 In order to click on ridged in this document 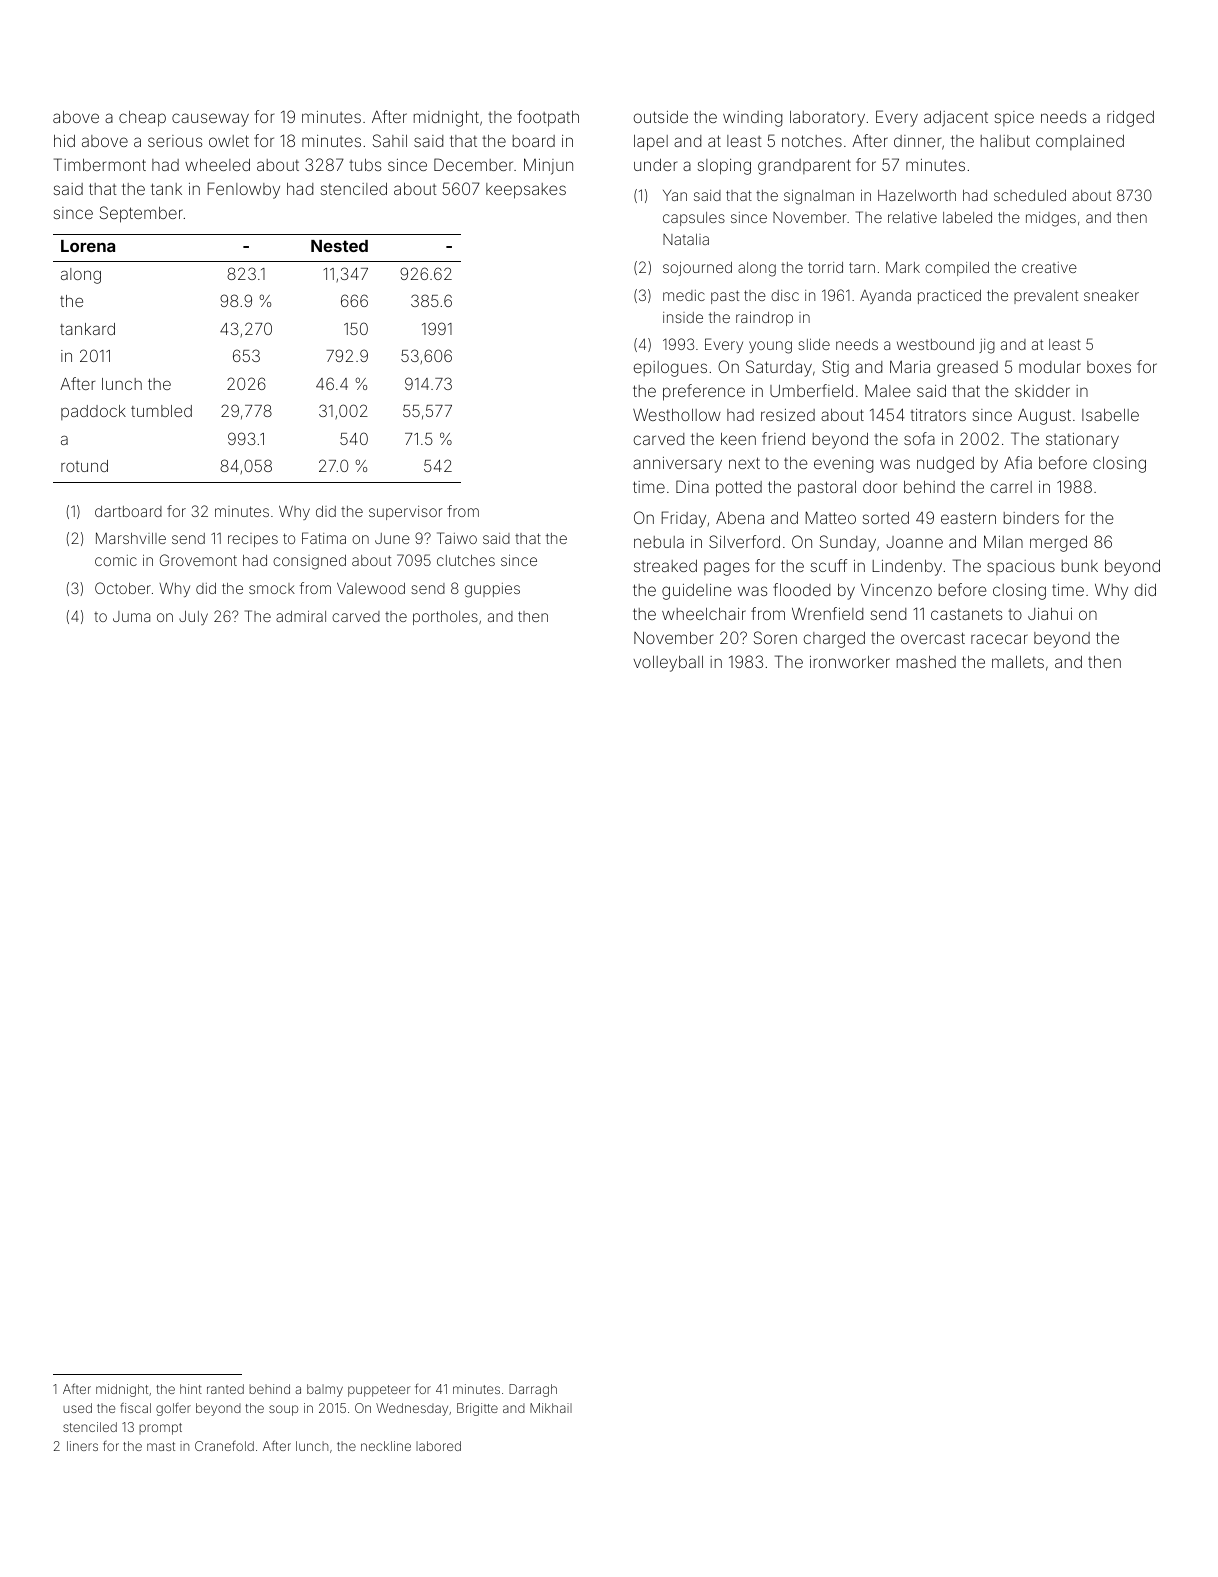, I will do `click(1130, 119)`.
